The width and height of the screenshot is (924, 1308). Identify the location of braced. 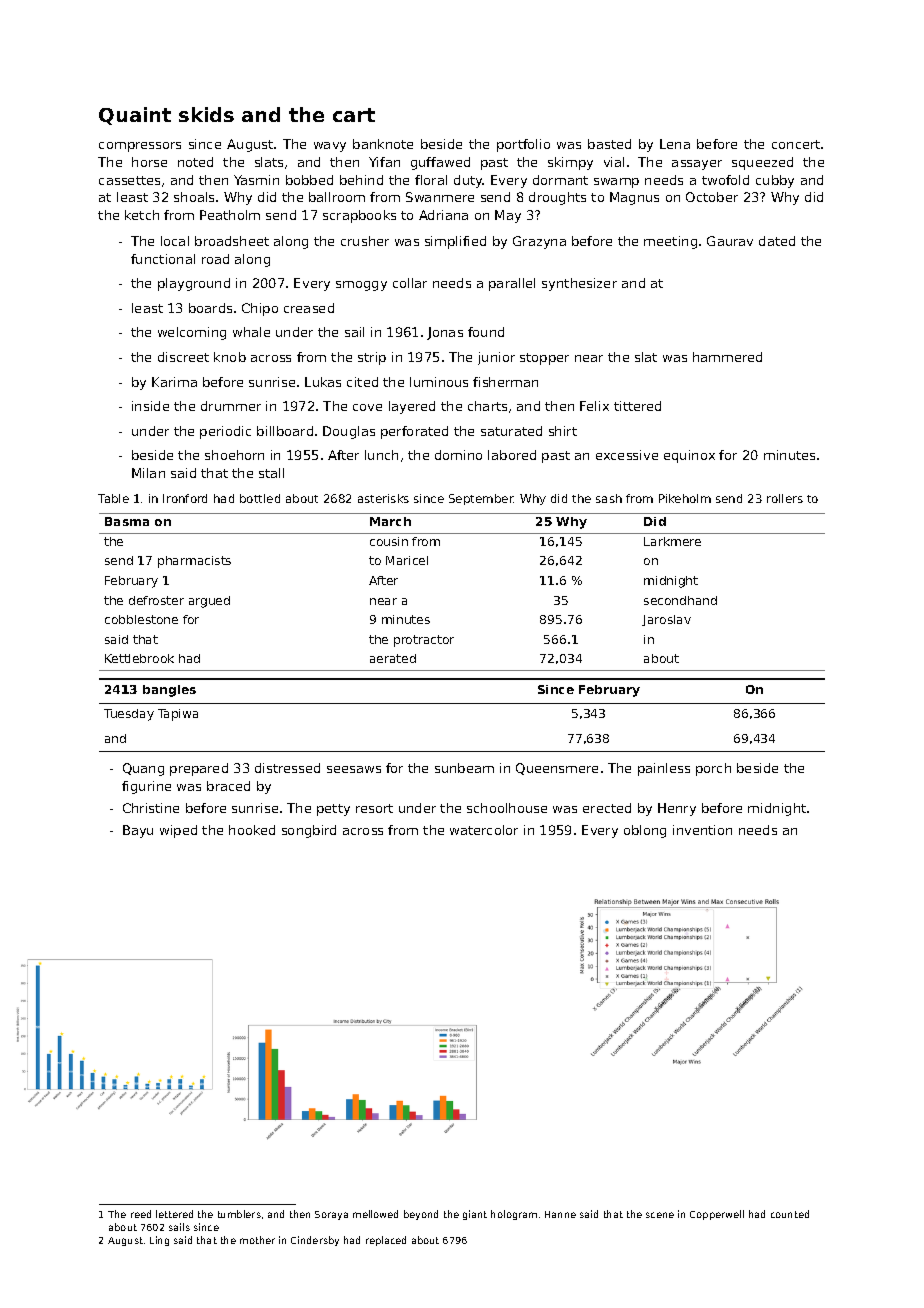
(228, 786).
